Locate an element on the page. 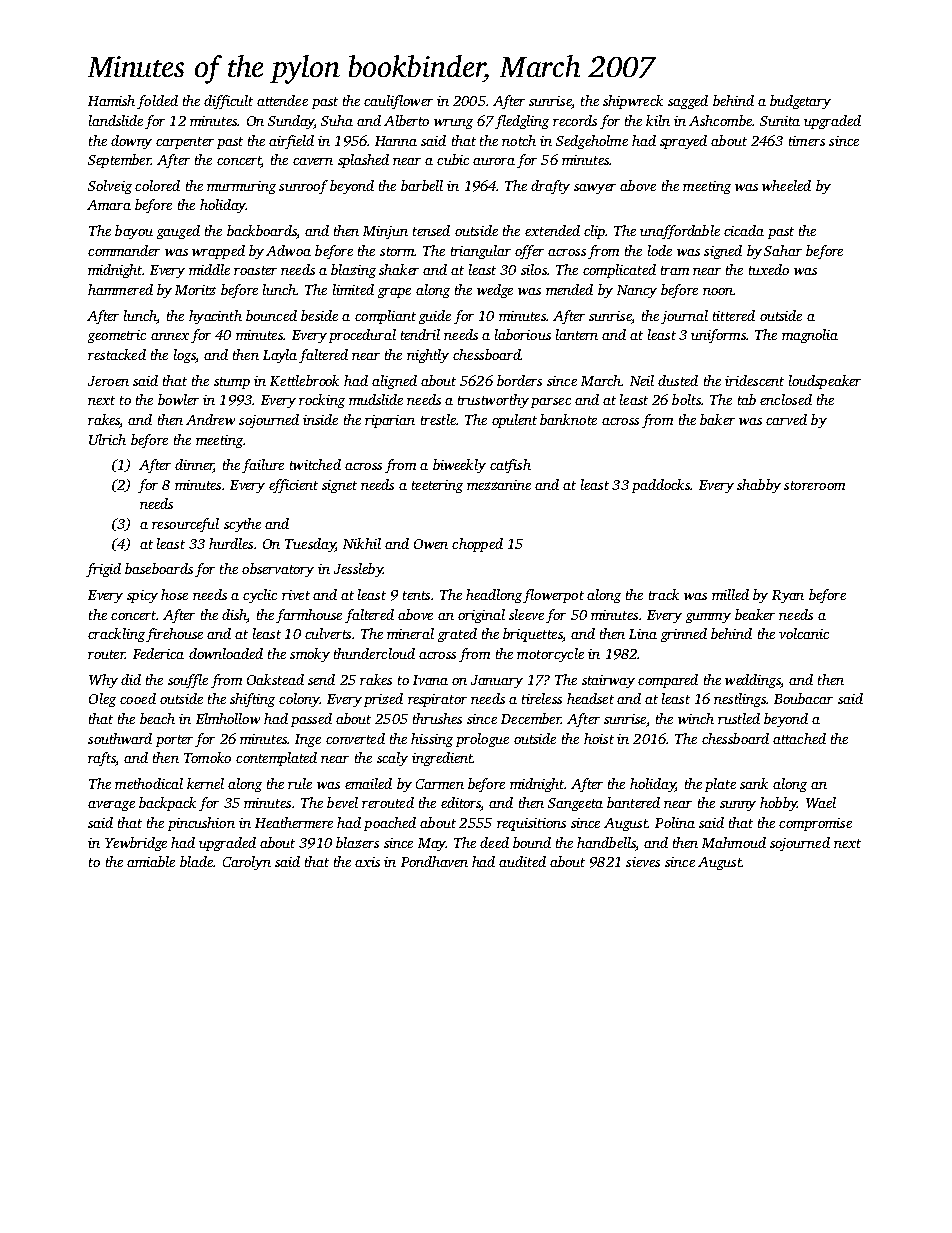  paddocks is located at coordinates (661, 486).
